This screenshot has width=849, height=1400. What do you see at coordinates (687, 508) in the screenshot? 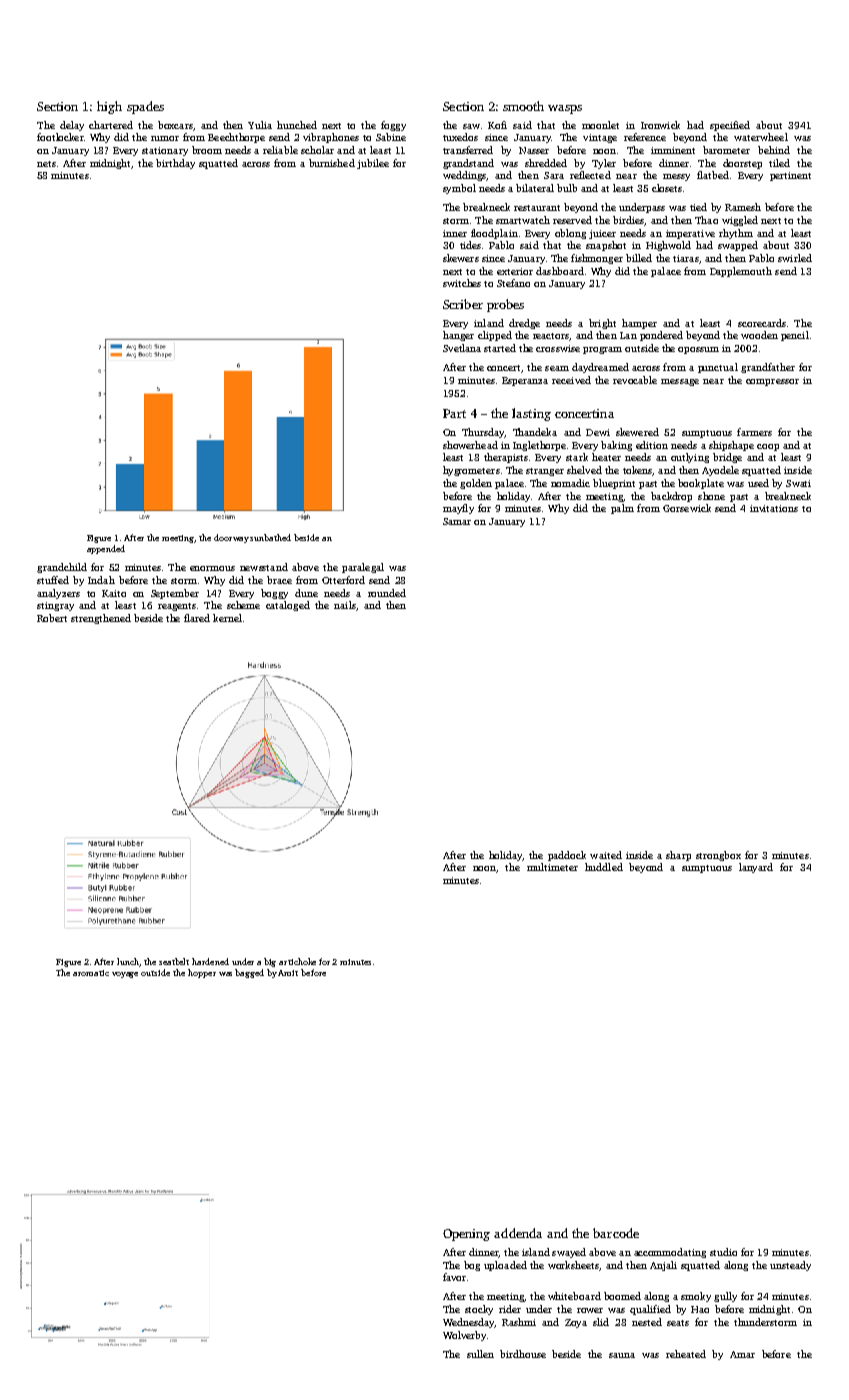
I see `Gorsewick` at bounding box center [687, 508].
